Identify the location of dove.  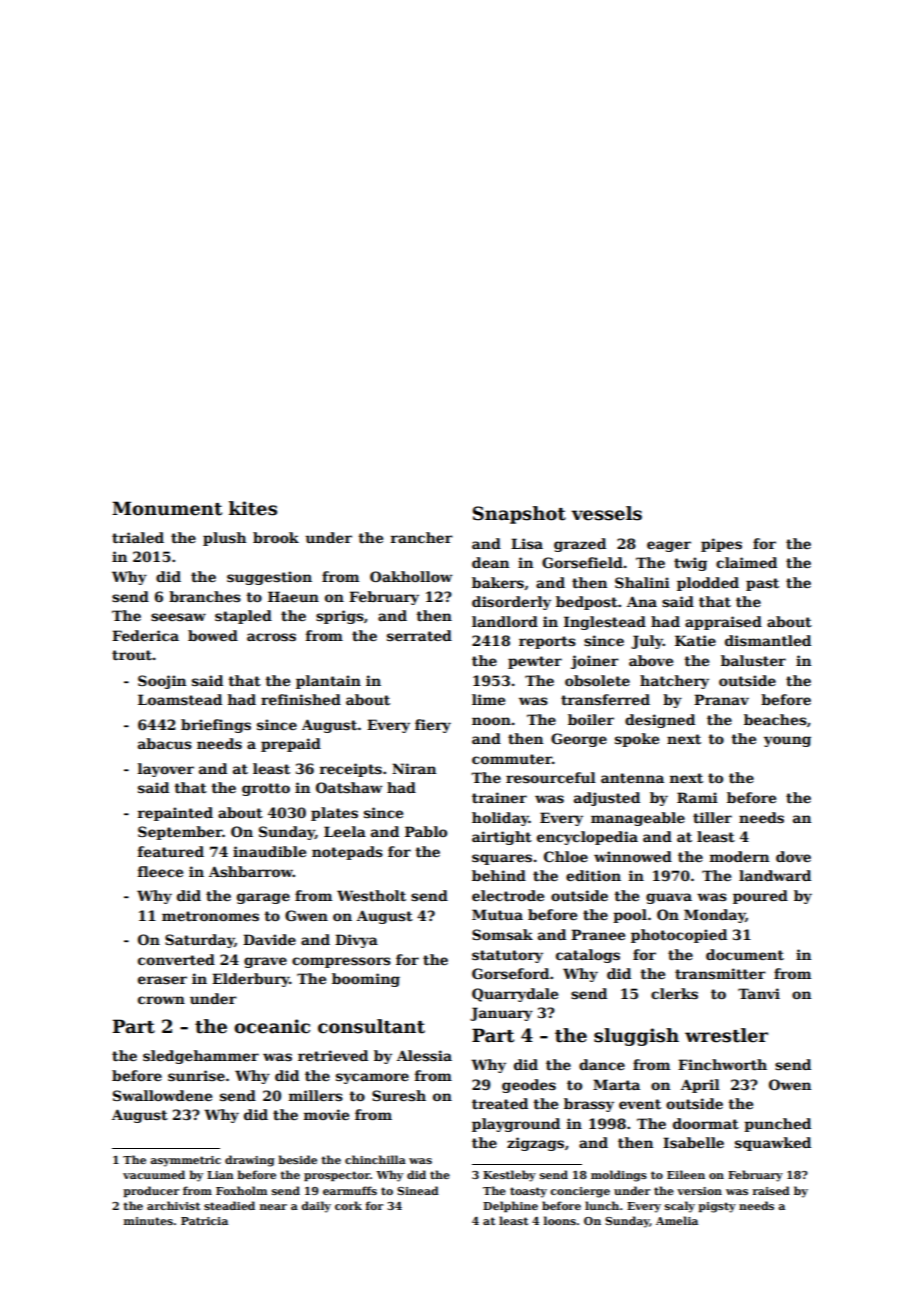
(793, 856).
